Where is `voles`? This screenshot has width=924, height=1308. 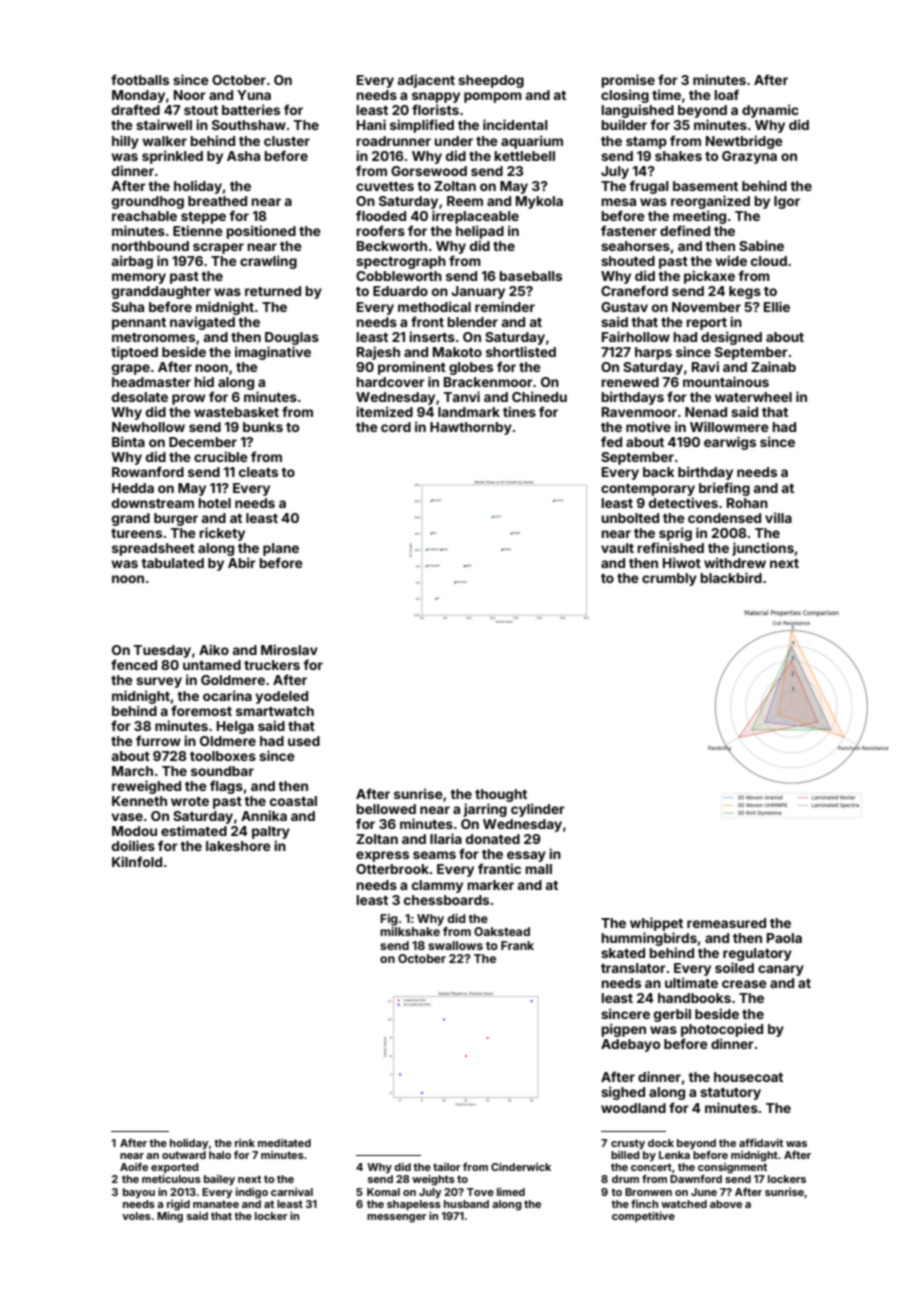 voles is located at coordinates (136, 1216).
